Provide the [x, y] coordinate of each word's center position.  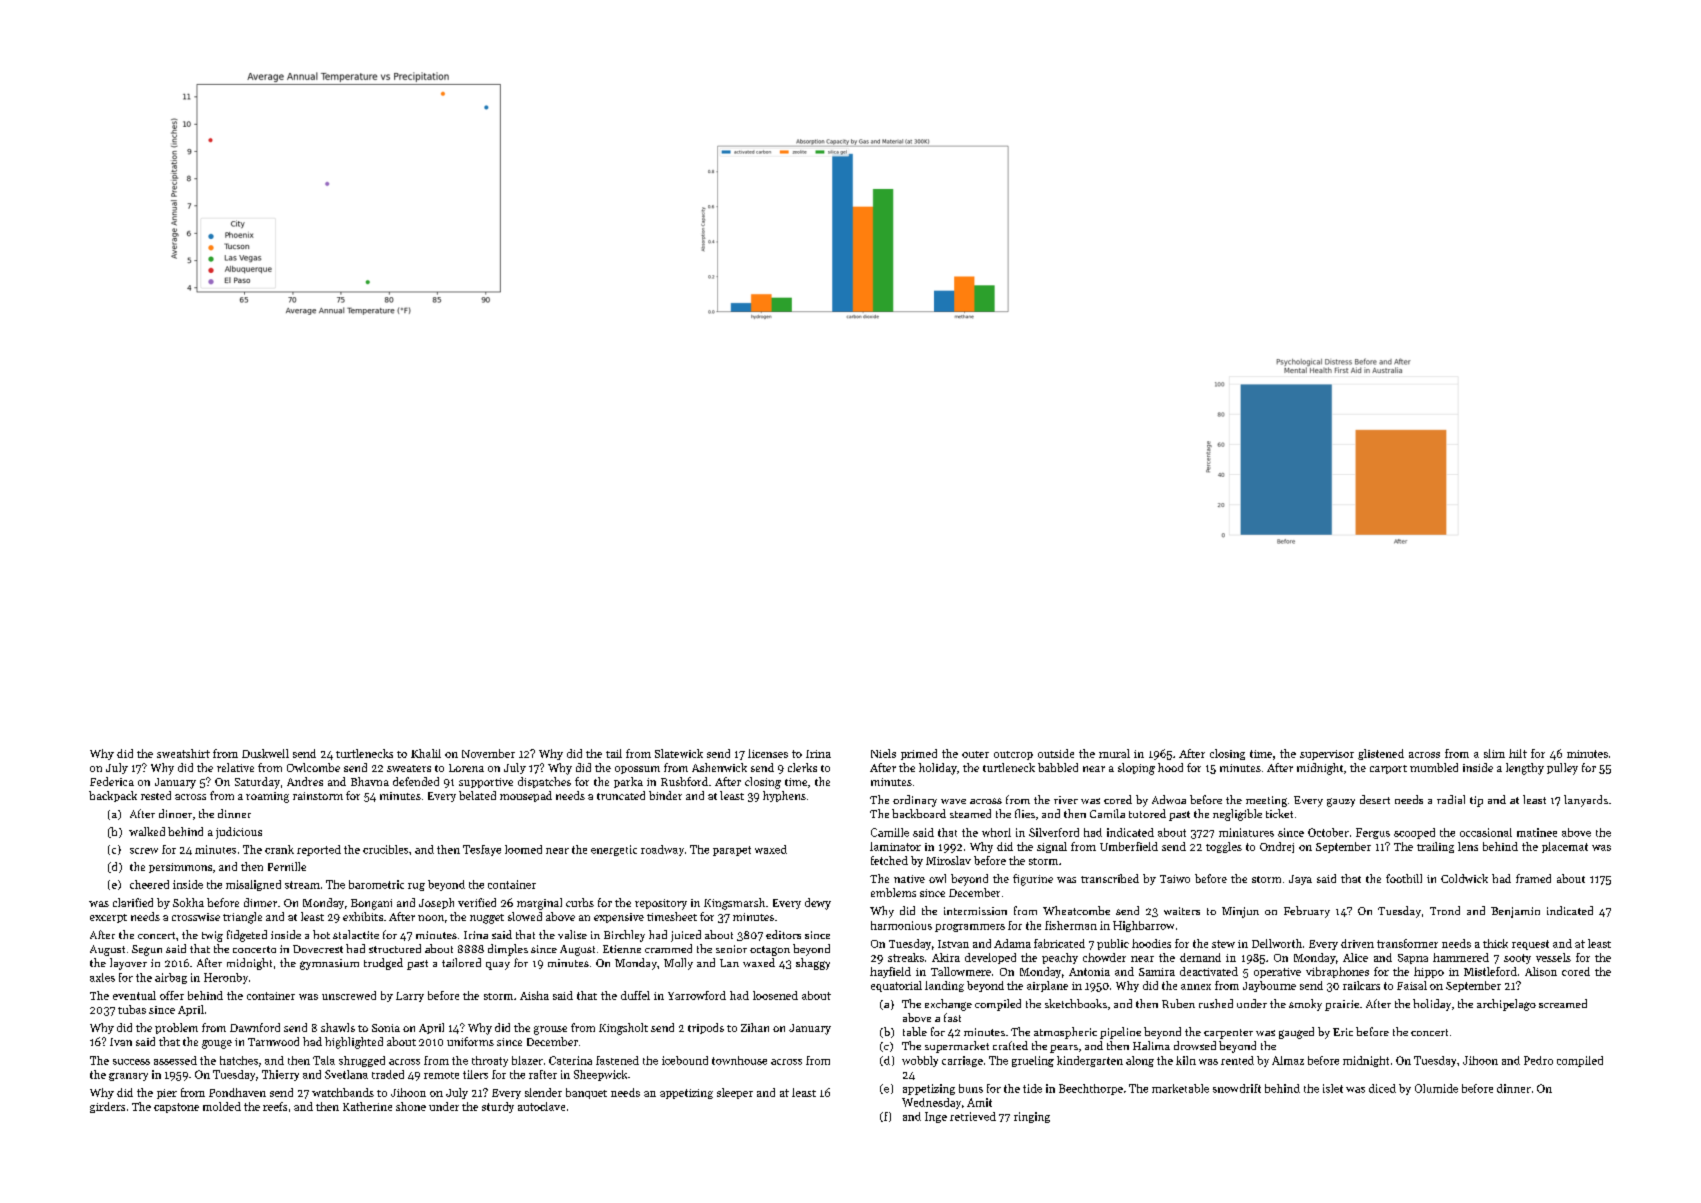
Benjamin [1515, 912]
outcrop [1013, 755]
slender [543, 1092]
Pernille [287, 866]
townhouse [739, 1060]
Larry [410, 997]
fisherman [1071, 925]
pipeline [1120, 1033]
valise [572, 934]
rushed [1216, 1003]
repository [661, 904]
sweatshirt [183, 753]
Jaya [1300, 880]
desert [1375, 799]
